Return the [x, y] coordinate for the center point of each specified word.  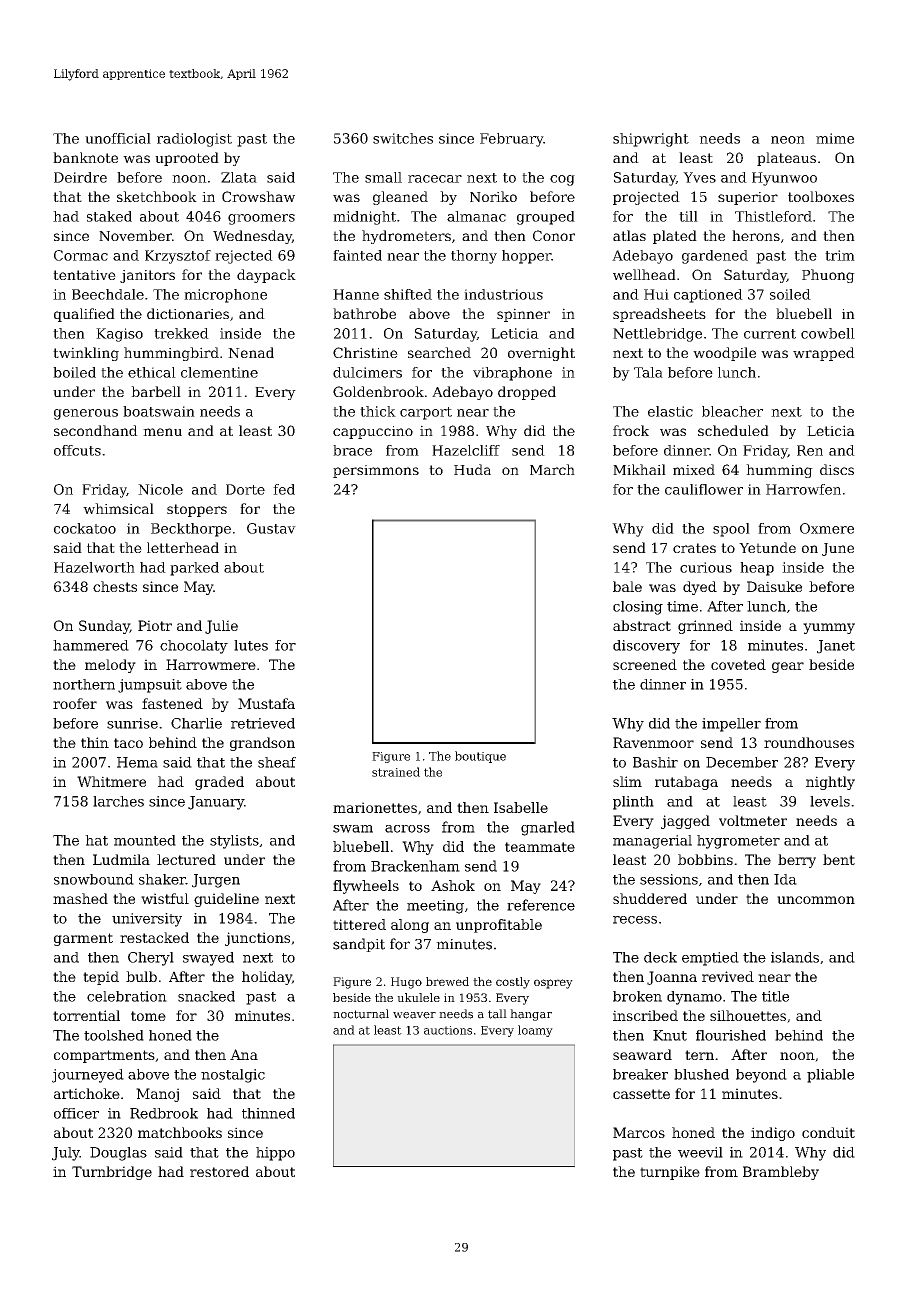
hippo [275, 1154]
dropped [527, 393]
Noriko [493, 196]
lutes [251, 645]
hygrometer [738, 842]
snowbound [94, 879]
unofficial [118, 138]
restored [219, 1171]
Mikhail [639, 469]
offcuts [77, 450]
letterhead [183, 547]
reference [541, 905]
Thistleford [773, 216]
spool [731, 530]
